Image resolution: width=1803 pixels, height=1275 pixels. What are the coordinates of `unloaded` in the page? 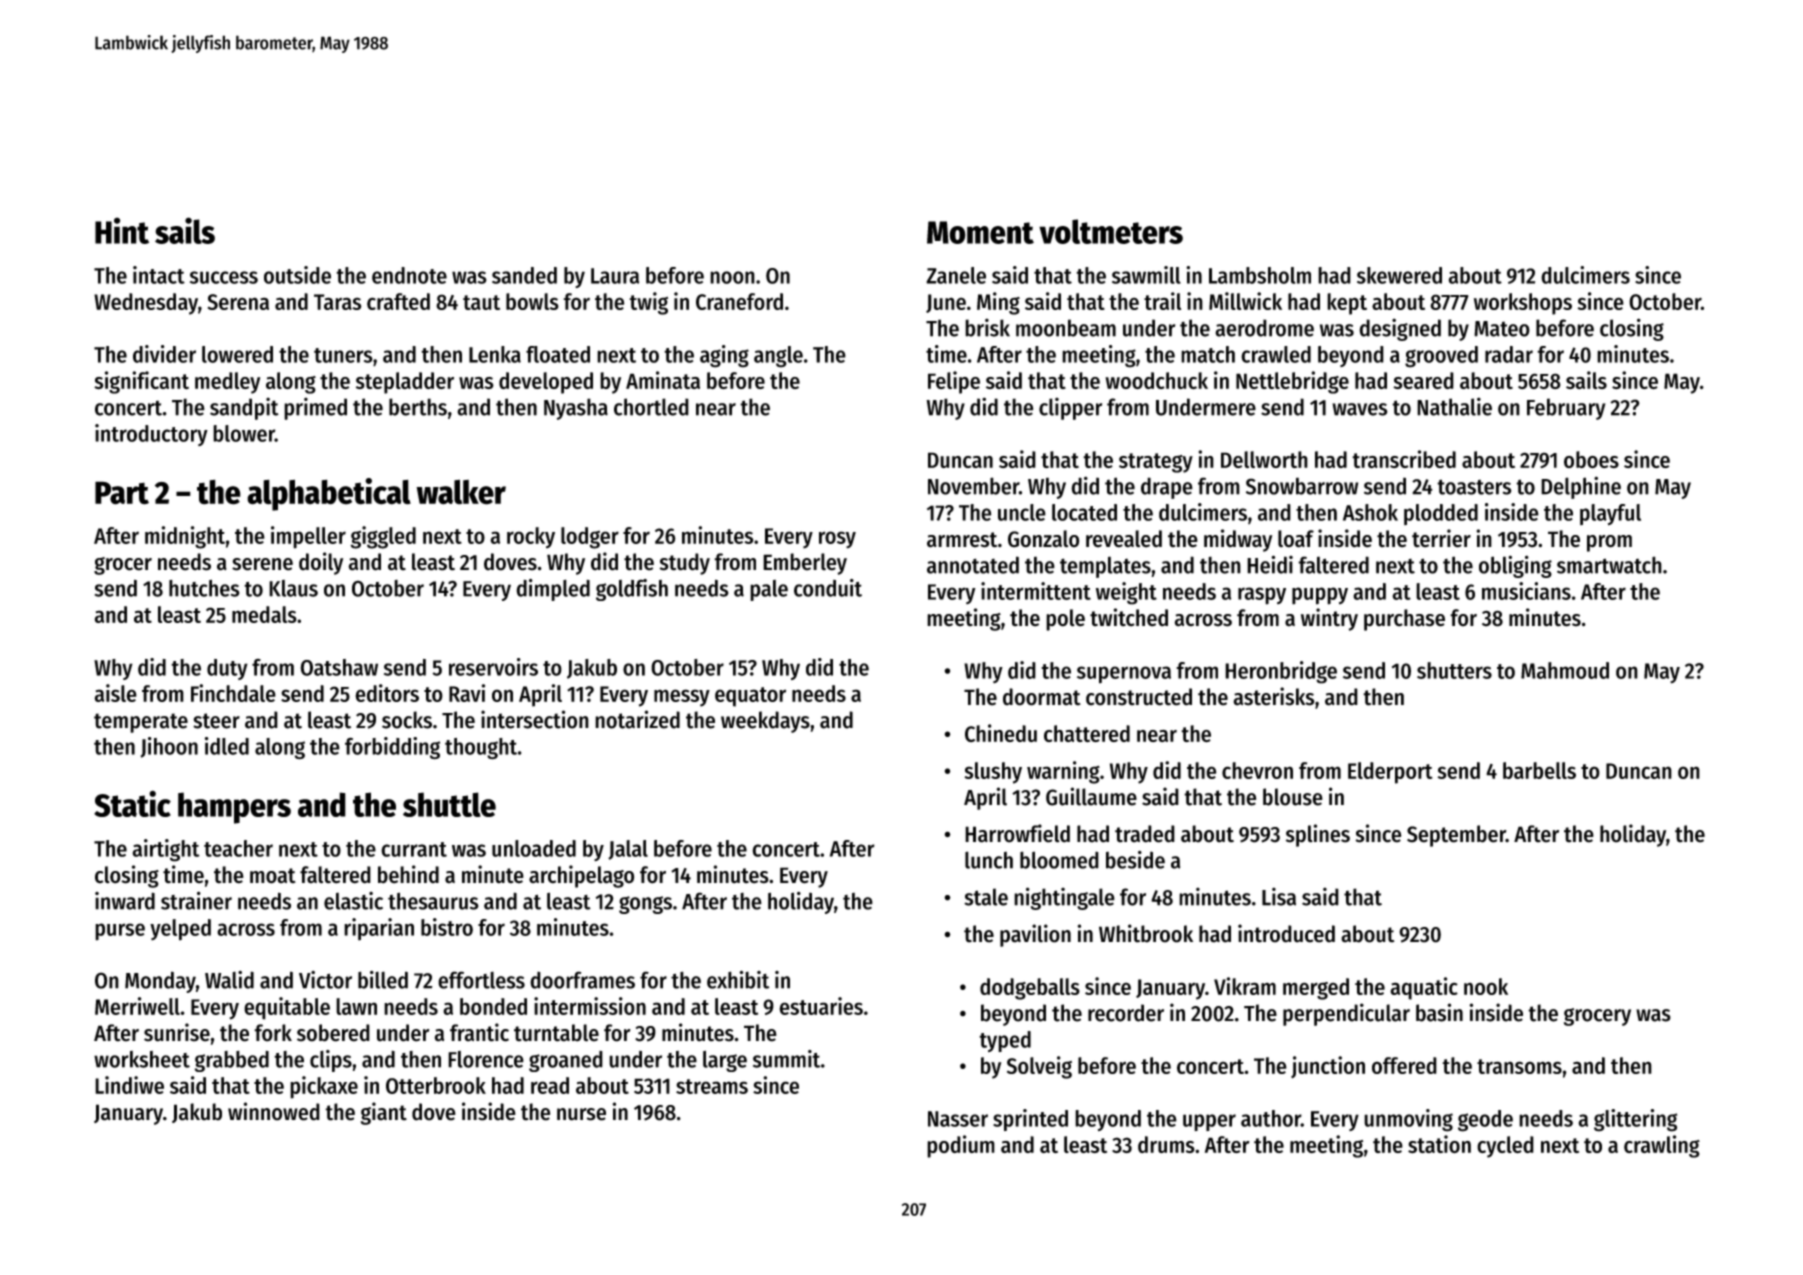 It's located at (534, 848).
